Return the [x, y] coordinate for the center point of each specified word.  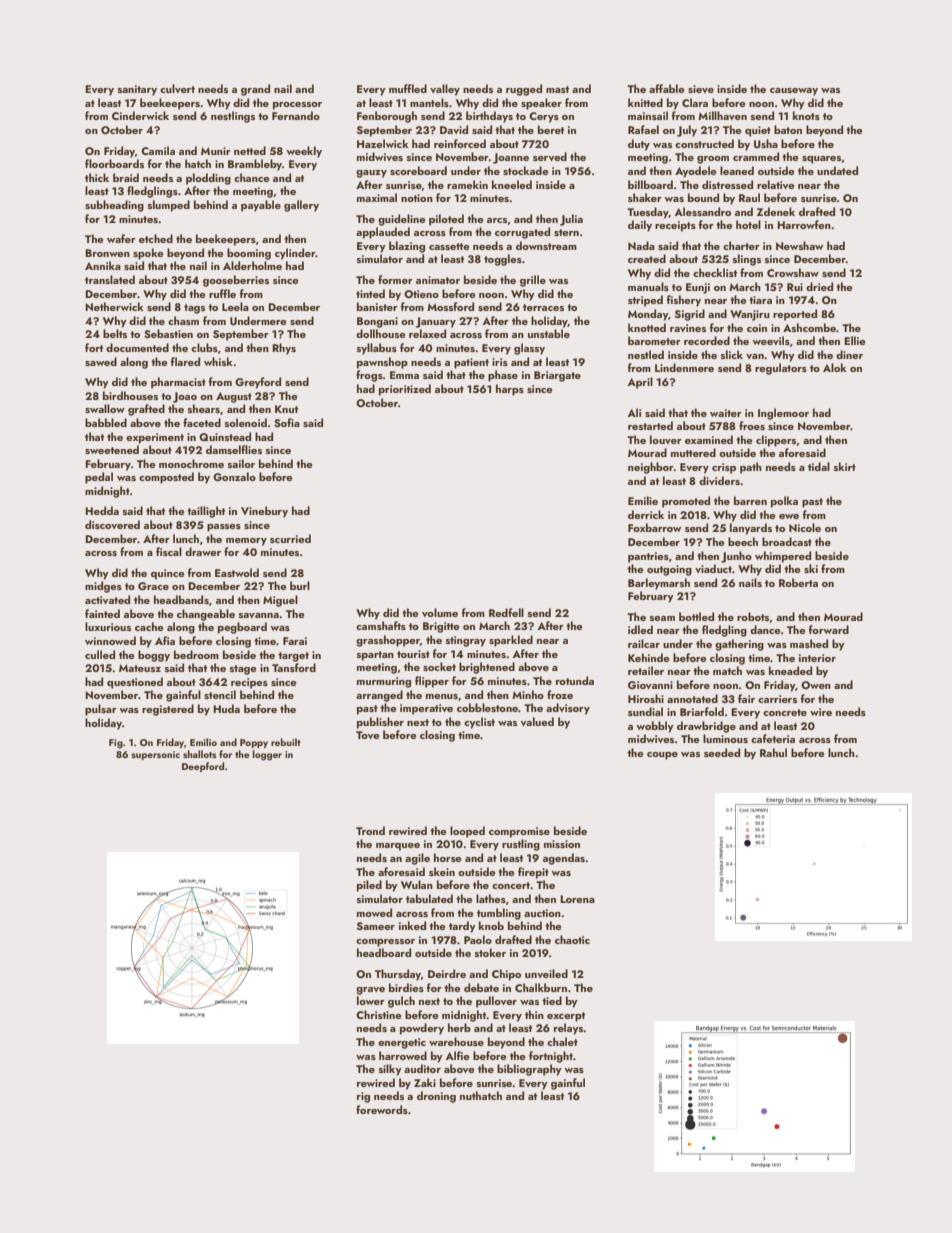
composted [166, 478]
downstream [546, 245]
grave [370, 991]
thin [534, 1014]
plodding [208, 179]
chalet [562, 1041]
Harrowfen [804, 224]
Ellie [854, 340]
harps [510, 390]
